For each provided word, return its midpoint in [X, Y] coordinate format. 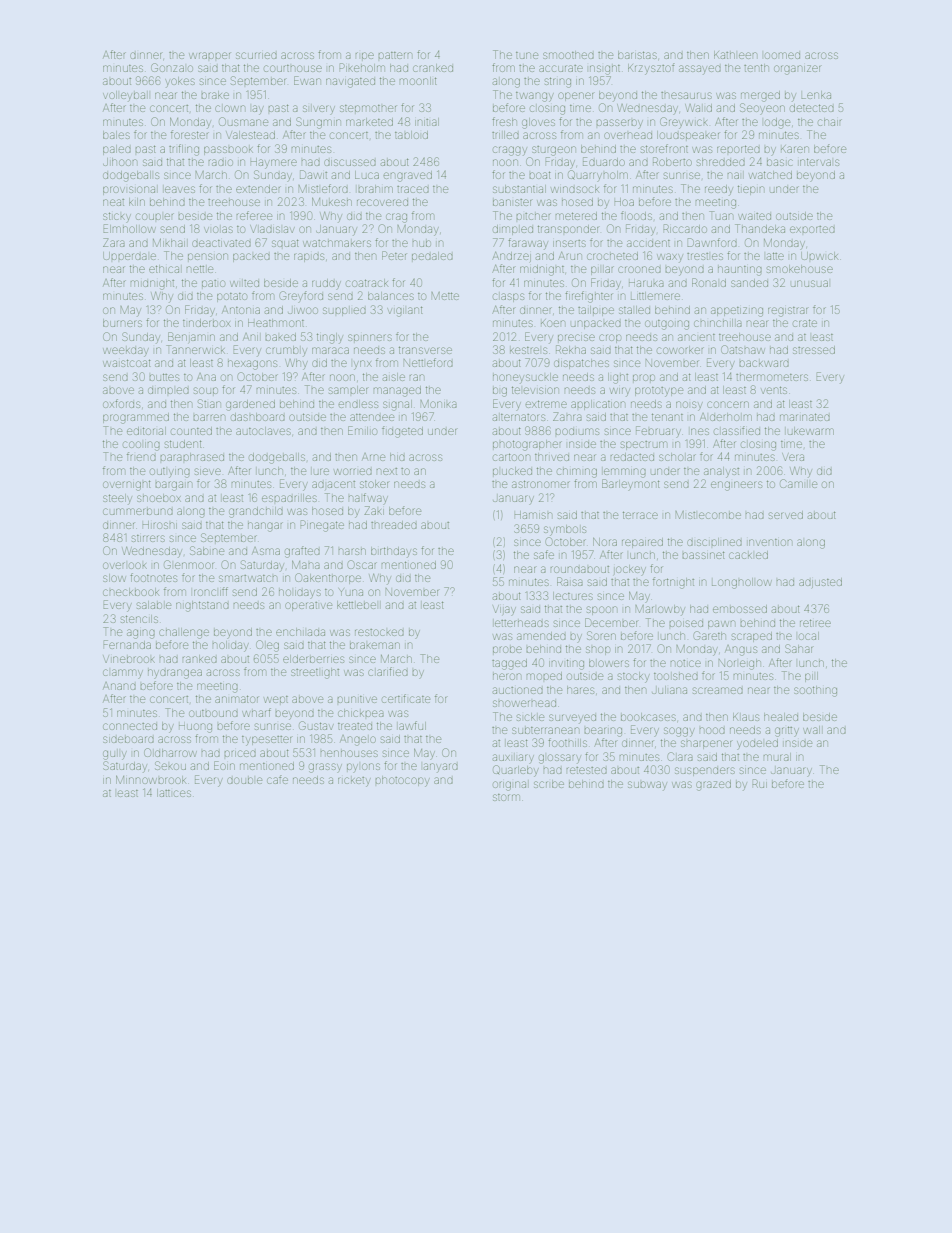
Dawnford [712, 242]
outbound [213, 713]
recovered [382, 202]
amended [541, 636]
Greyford [301, 297]
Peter [394, 255]
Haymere [274, 163]
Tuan [721, 215]
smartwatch [248, 578]
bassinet [704, 555]
